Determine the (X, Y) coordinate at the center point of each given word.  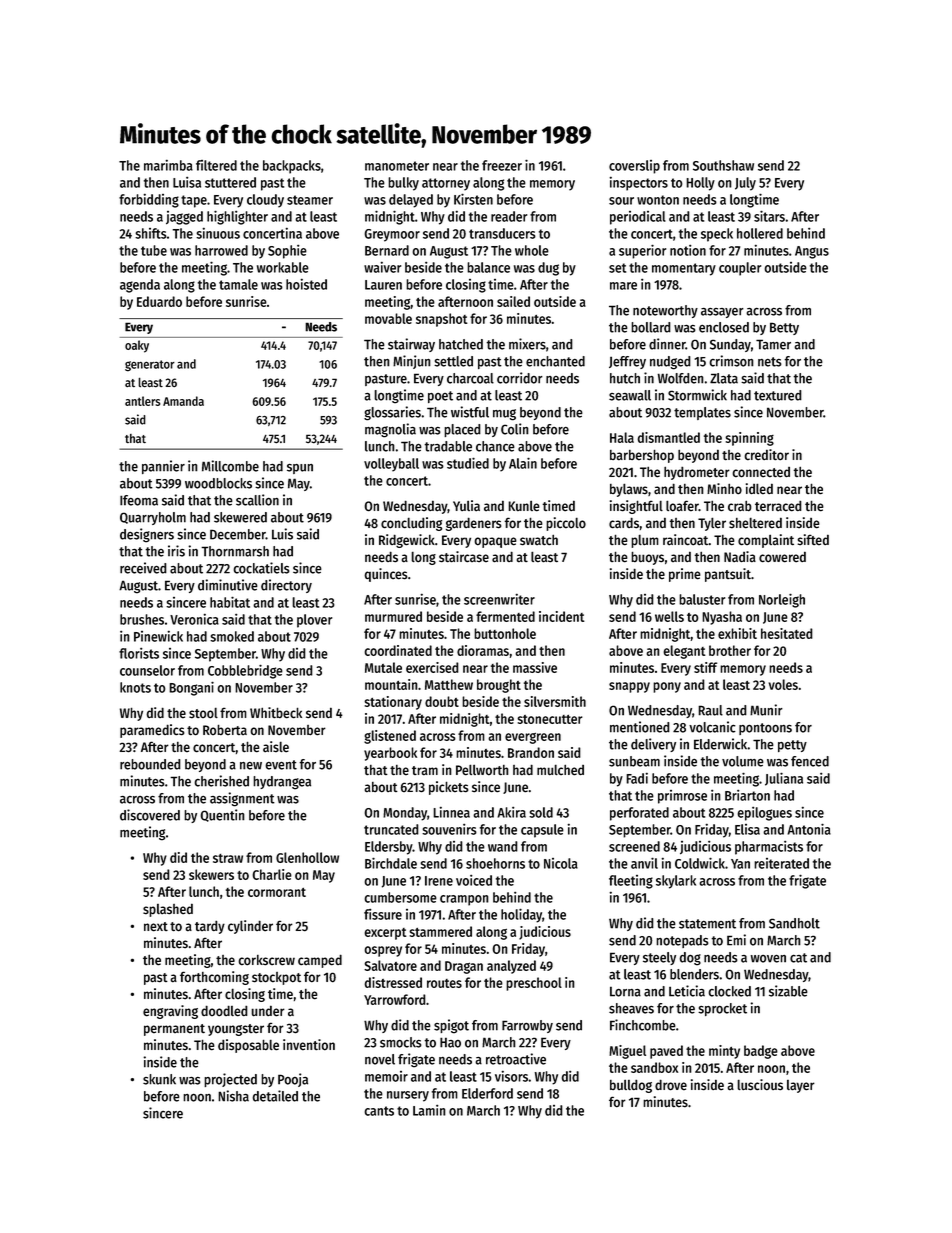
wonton (658, 200)
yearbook (390, 754)
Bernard (387, 250)
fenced (810, 761)
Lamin (429, 1110)
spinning (749, 439)
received (143, 568)
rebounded (150, 764)
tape (194, 201)
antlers (142, 401)
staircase (464, 557)
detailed (275, 1096)
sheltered (755, 523)
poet (440, 397)
